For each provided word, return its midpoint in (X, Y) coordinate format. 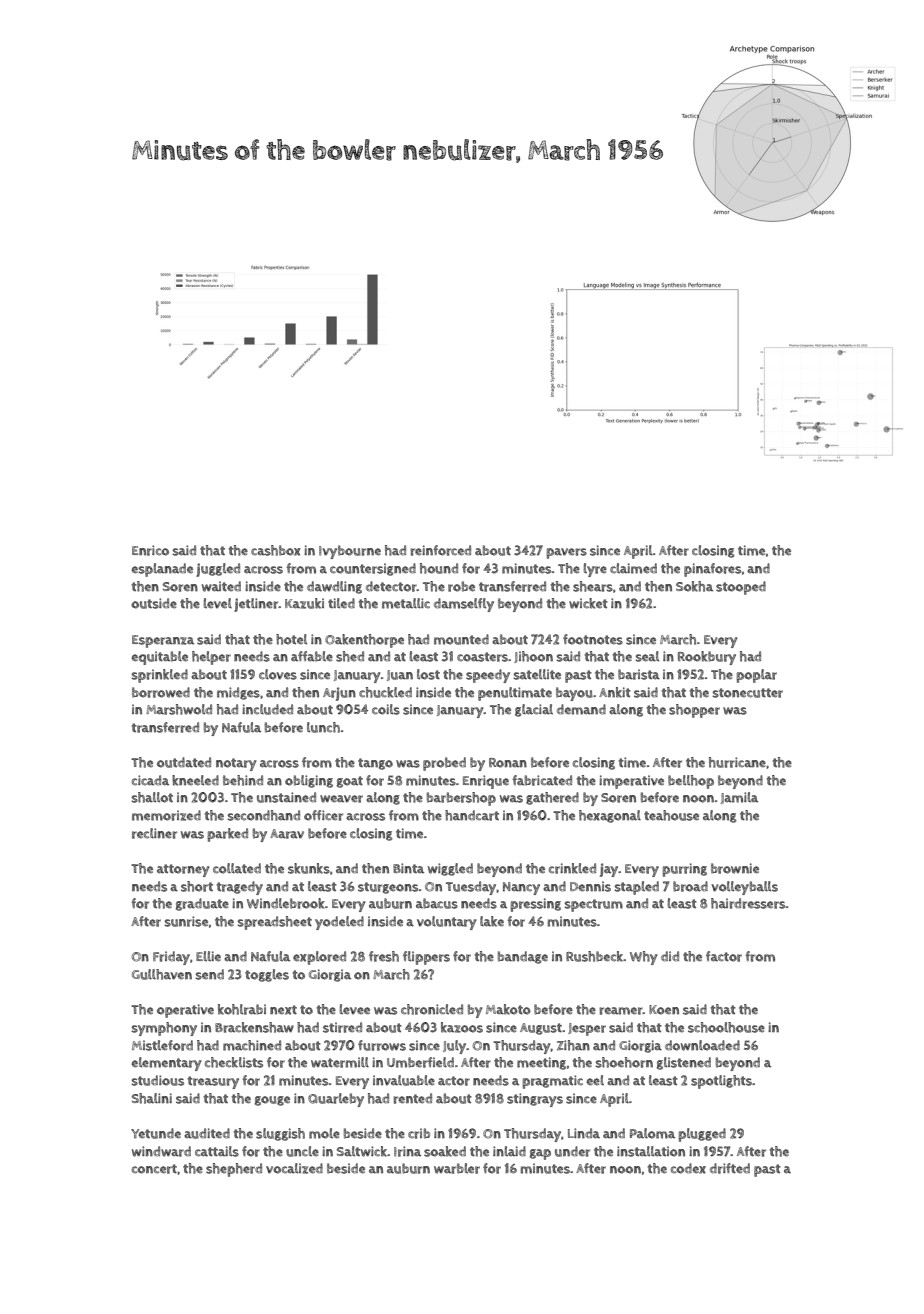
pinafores (712, 570)
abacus (437, 903)
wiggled (450, 869)
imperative (631, 782)
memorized (166, 815)
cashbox (276, 550)
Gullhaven (162, 974)
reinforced (440, 550)
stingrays (535, 1100)
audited (207, 1133)
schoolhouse (726, 1027)
